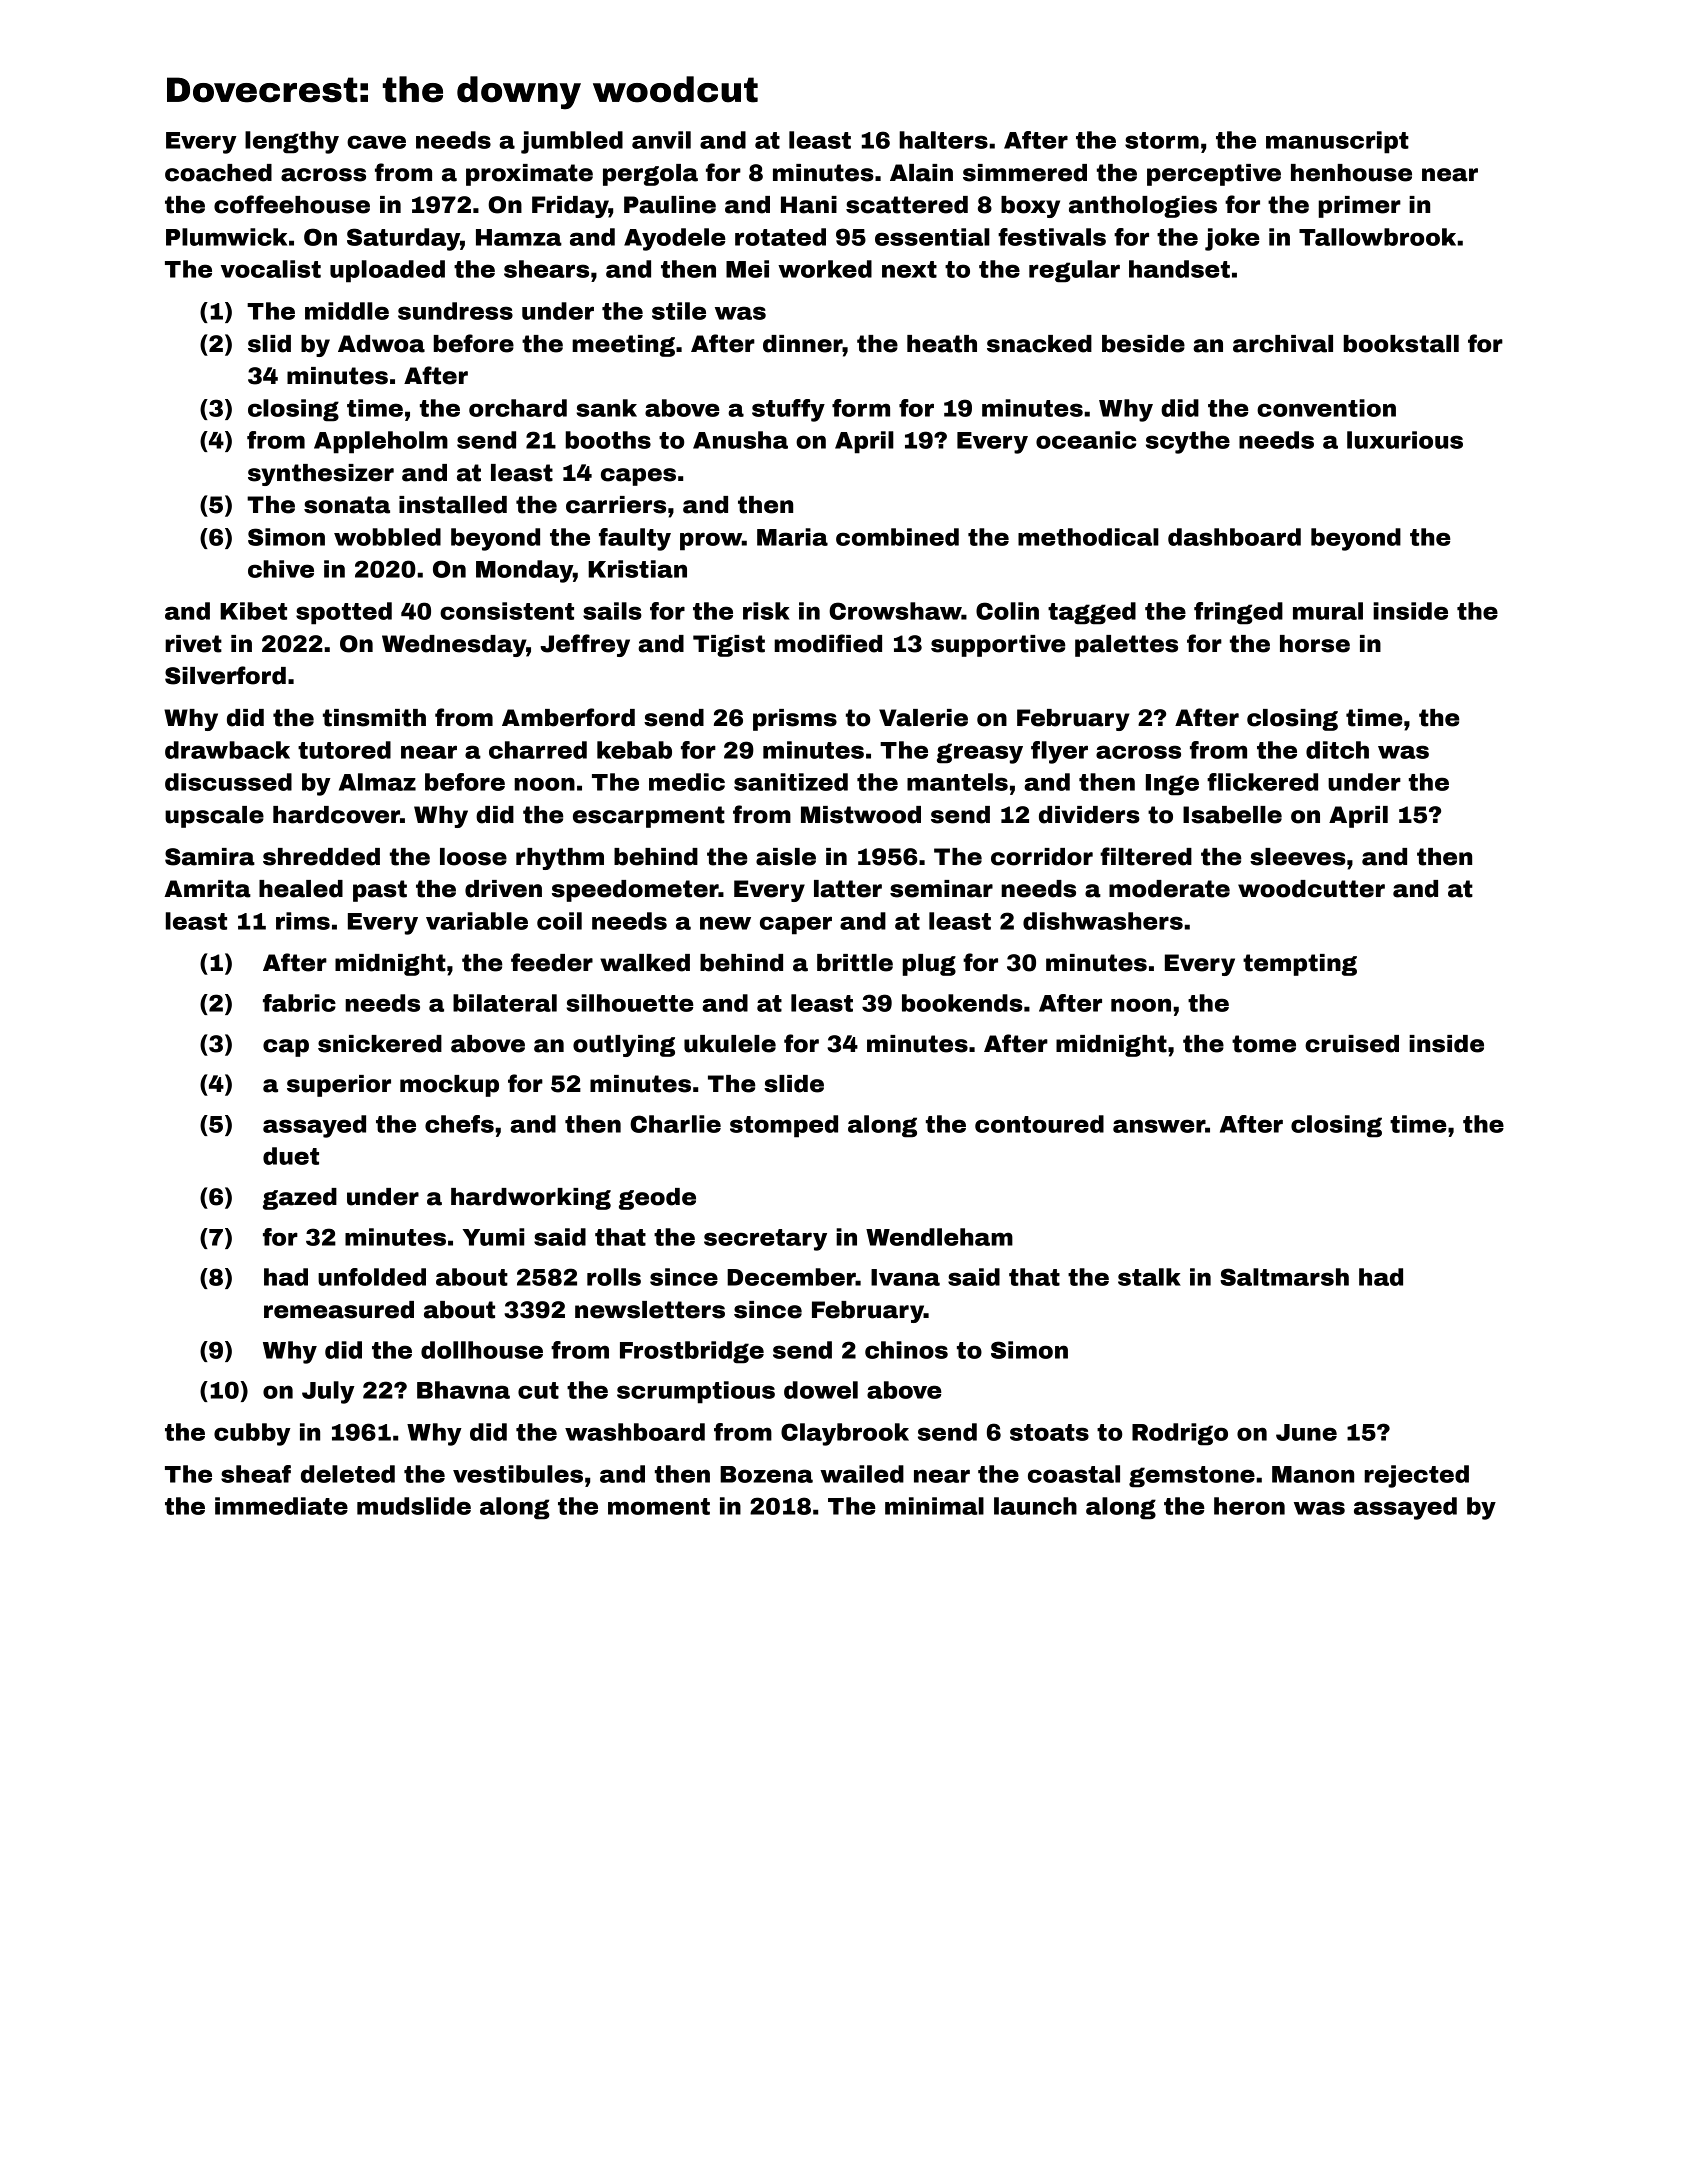 The height and width of the document is (2178, 1683). Describe the element at coordinates (339, 1310) in the document. I see `remeasured` at that location.
